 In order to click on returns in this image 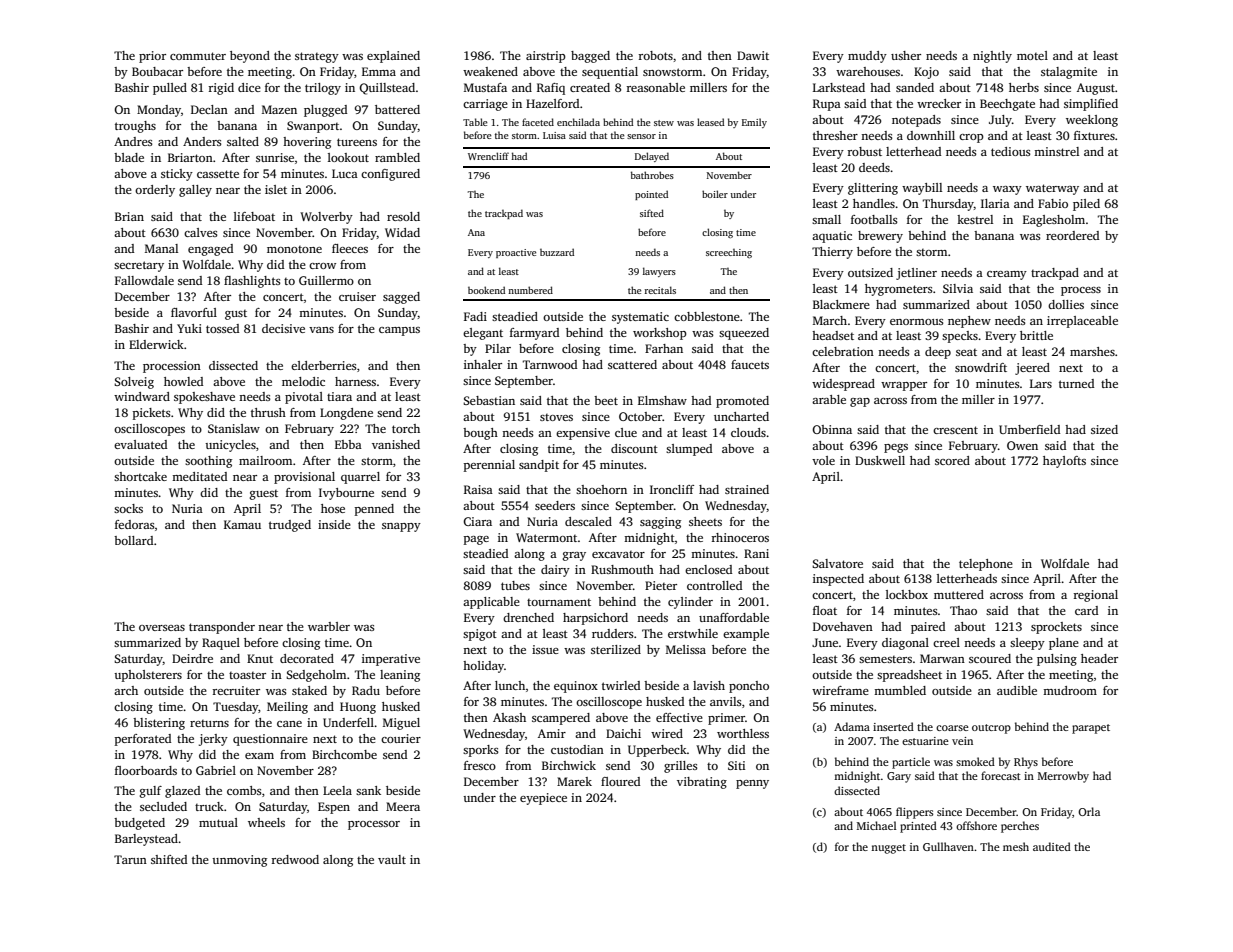, I will do `click(209, 723)`.
